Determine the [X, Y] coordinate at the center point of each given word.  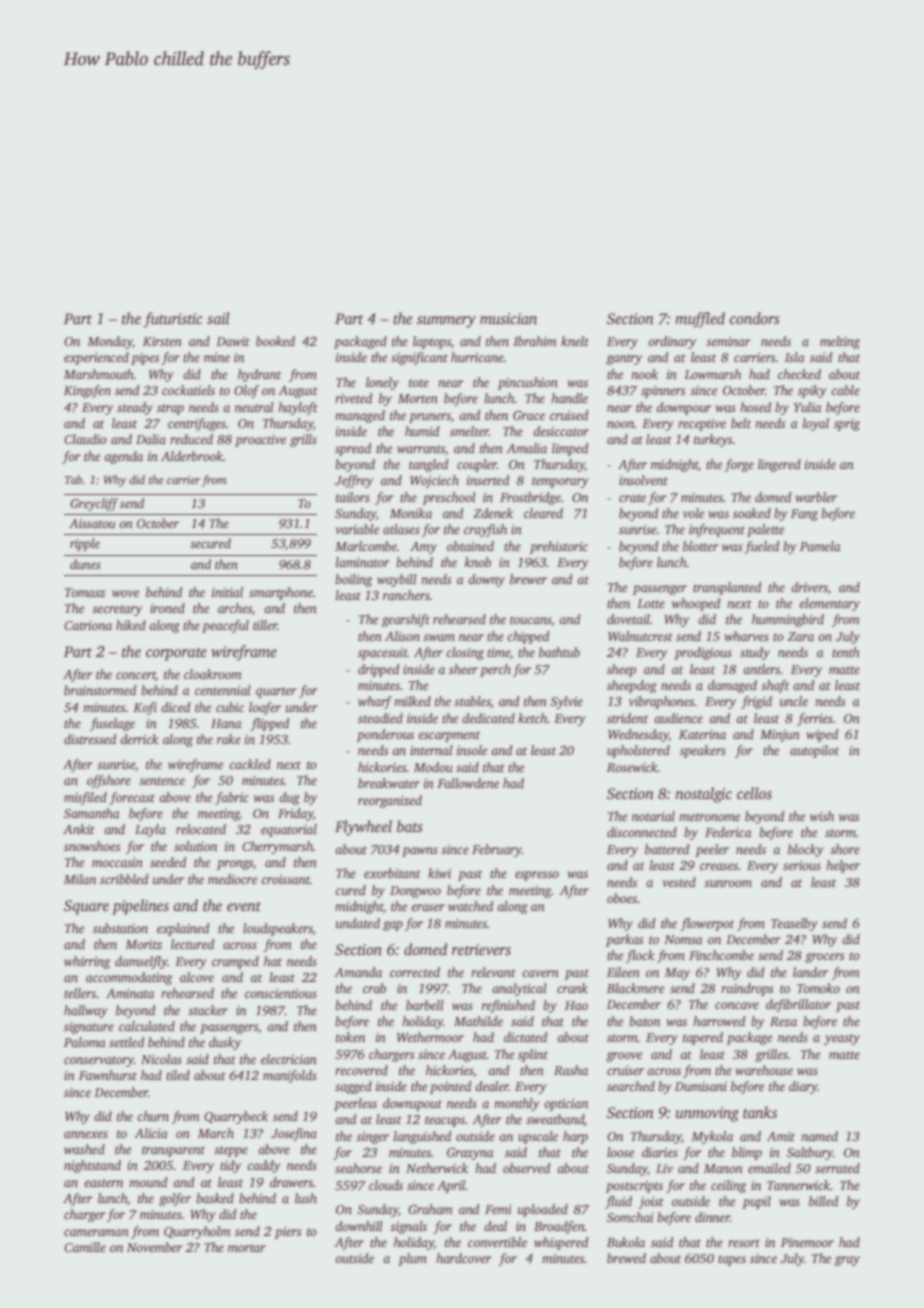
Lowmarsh [712, 374]
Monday [109, 342]
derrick [139, 739]
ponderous [385, 735]
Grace [529, 415]
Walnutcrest [640, 636]
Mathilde [478, 1021]
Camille [85, 1247]
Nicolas [161, 1059]
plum [412, 1259]
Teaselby [794, 924]
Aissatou [92, 523]
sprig [847, 425]
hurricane [477, 357]
